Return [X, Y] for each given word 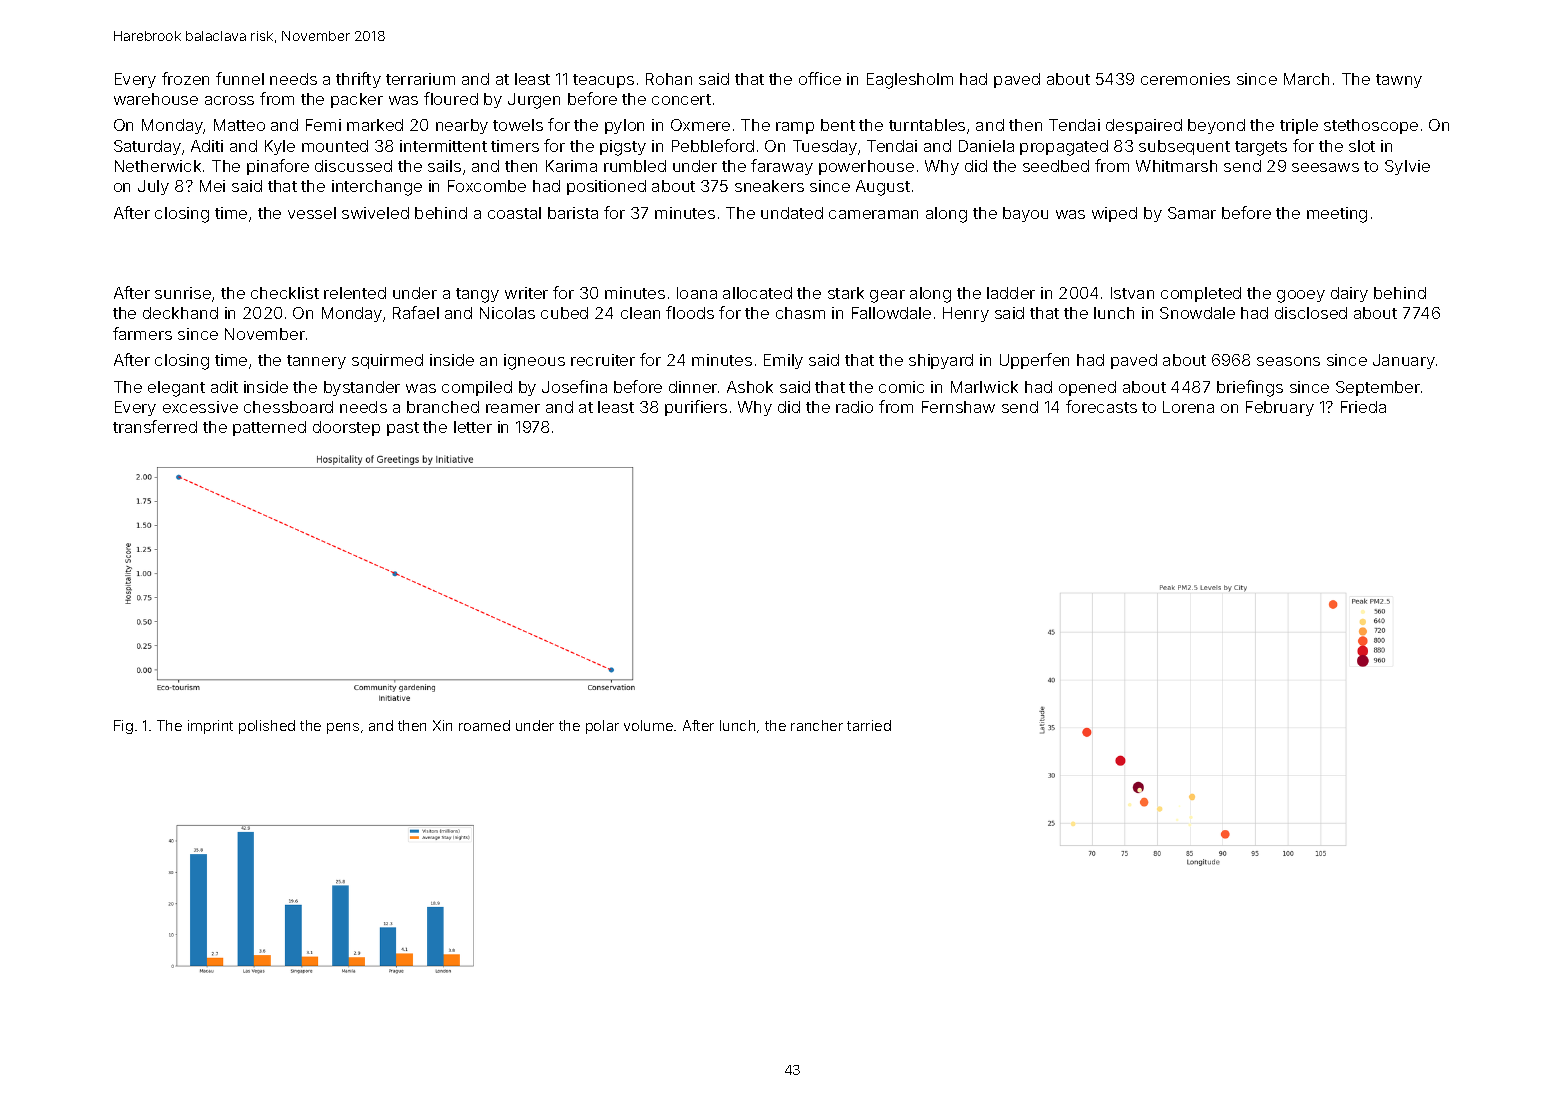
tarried [869, 725]
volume [648, 725]
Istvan [1132, 293]
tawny [1399, 81]
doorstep [346, 428]
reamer [513, 408]
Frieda [1363, 407]
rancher [817, 725]
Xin [442, 725]
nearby [462, 126]
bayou [1025, 214]
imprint [210, 727]
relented [355, 293]
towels [518, 125]
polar [602, 727]
